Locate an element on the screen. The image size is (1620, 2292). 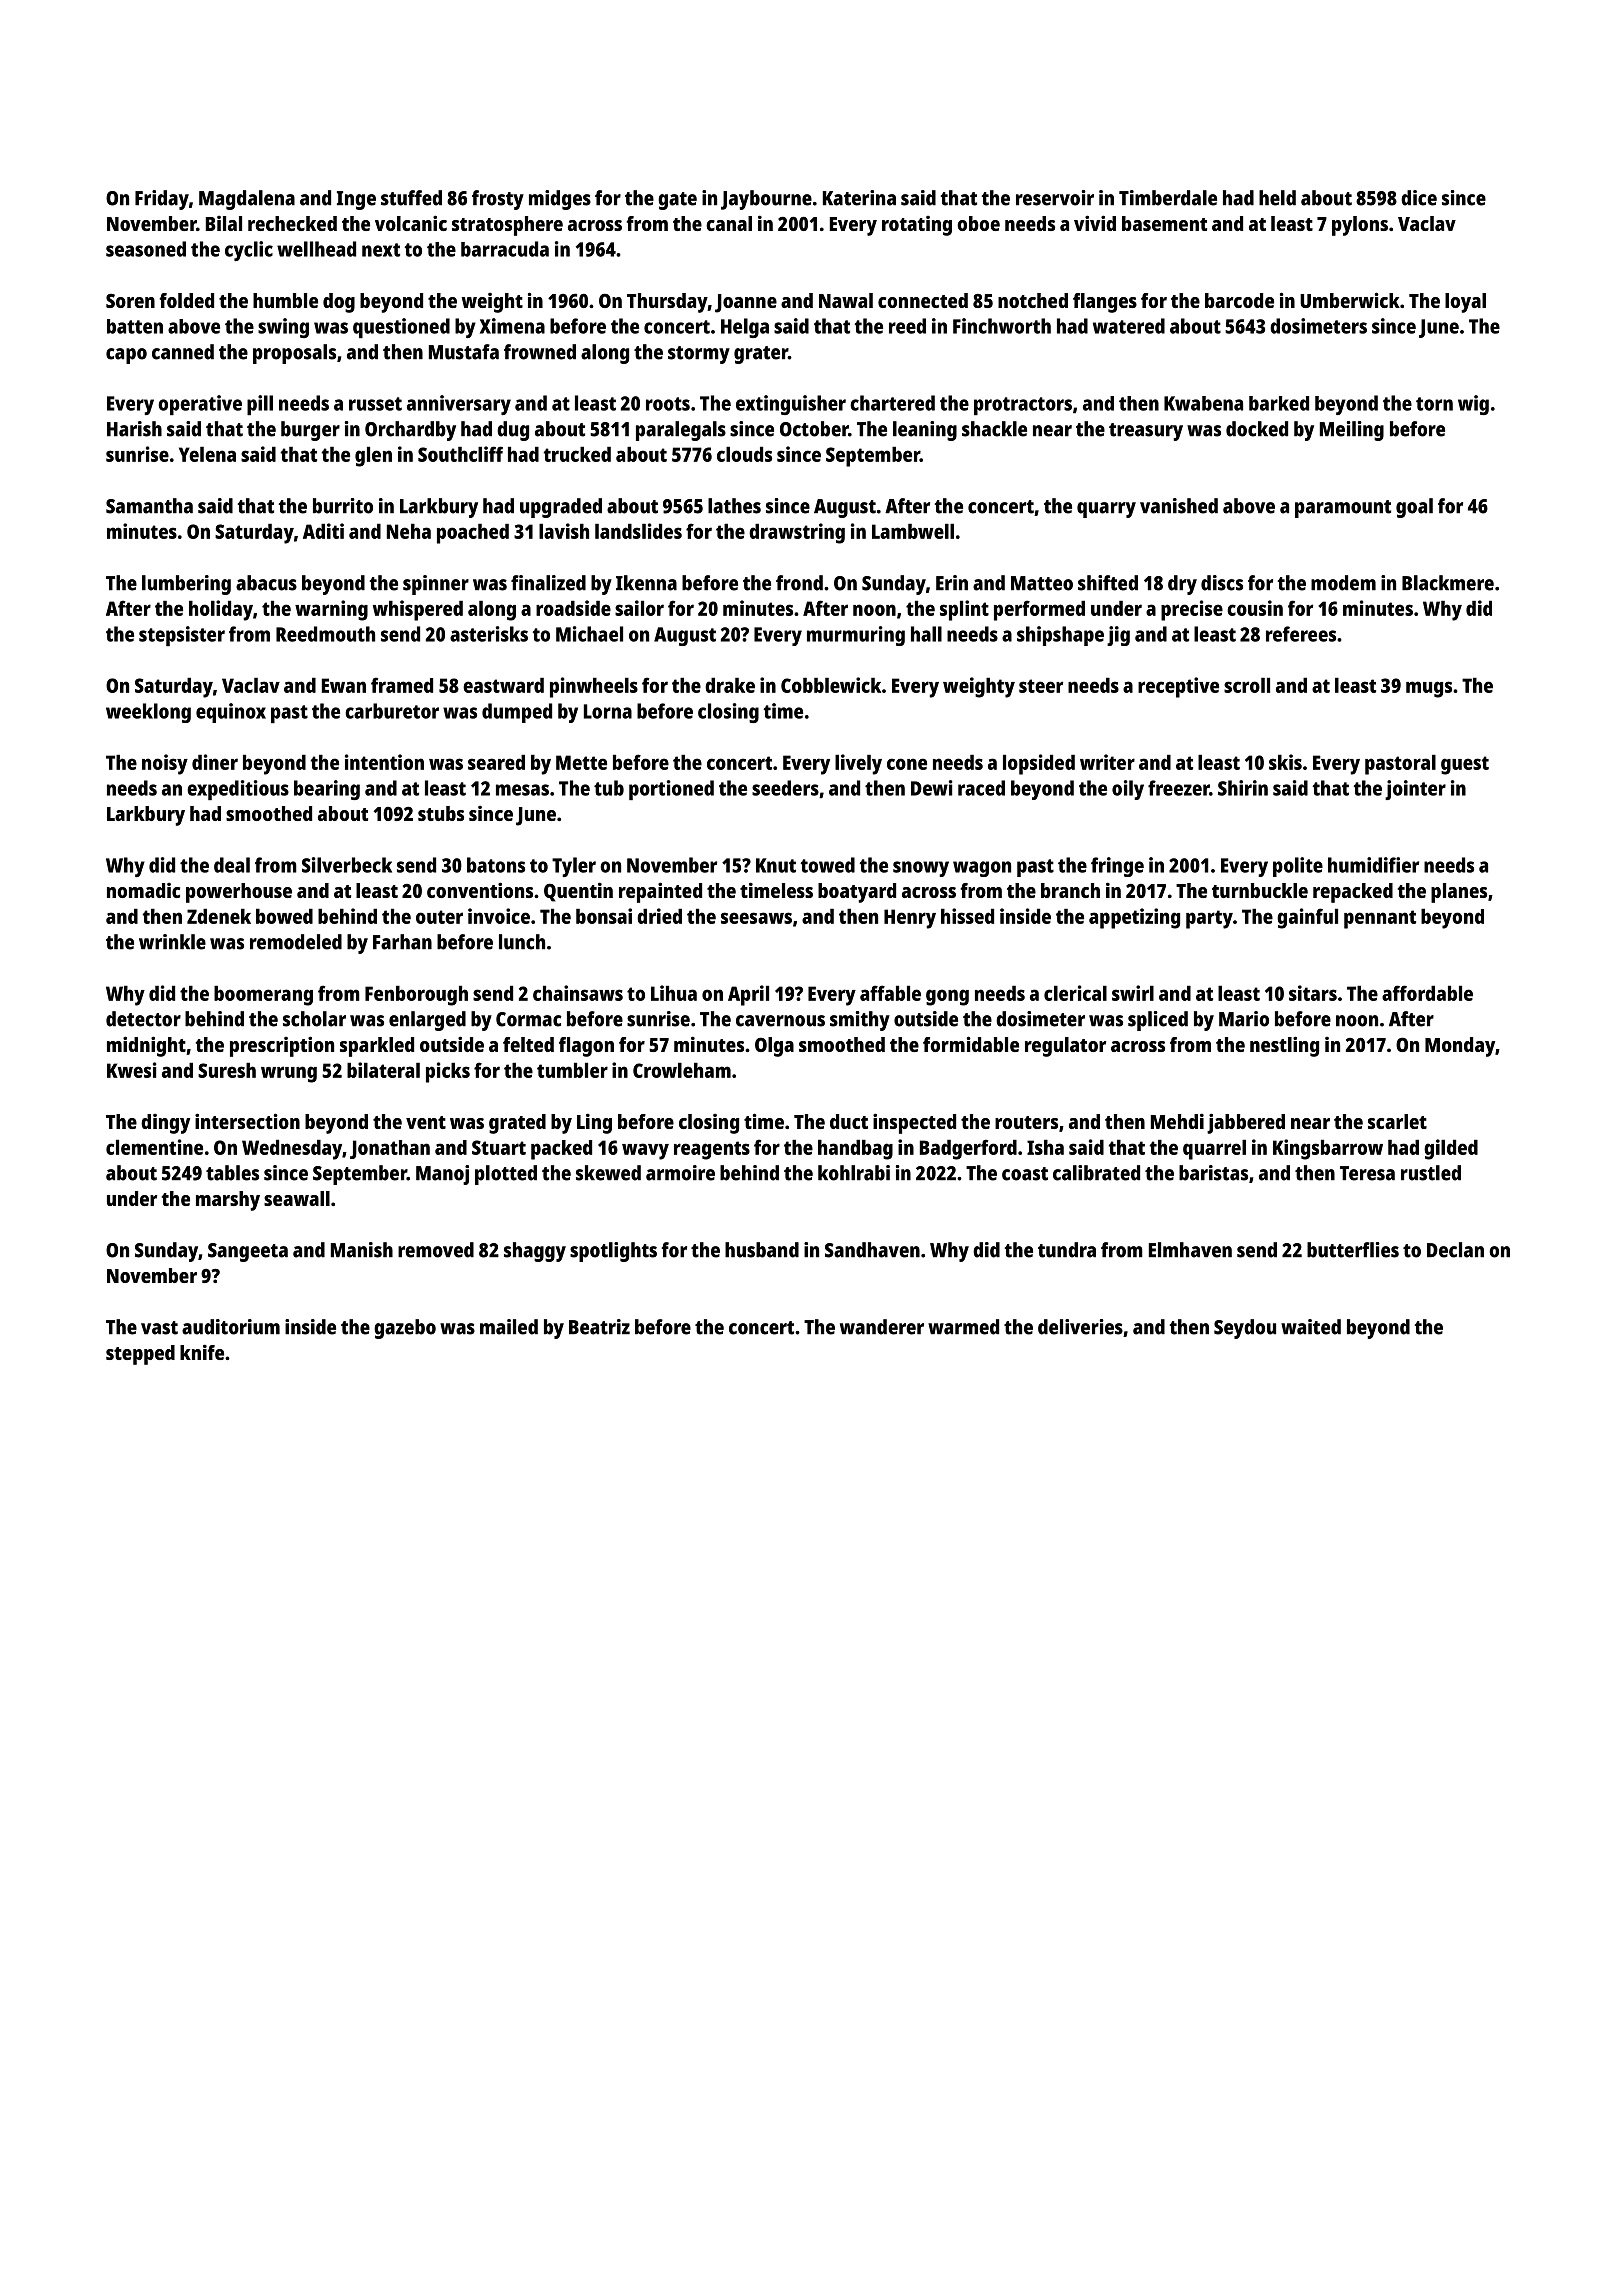
vast is located at coordinates (159, 1328).
